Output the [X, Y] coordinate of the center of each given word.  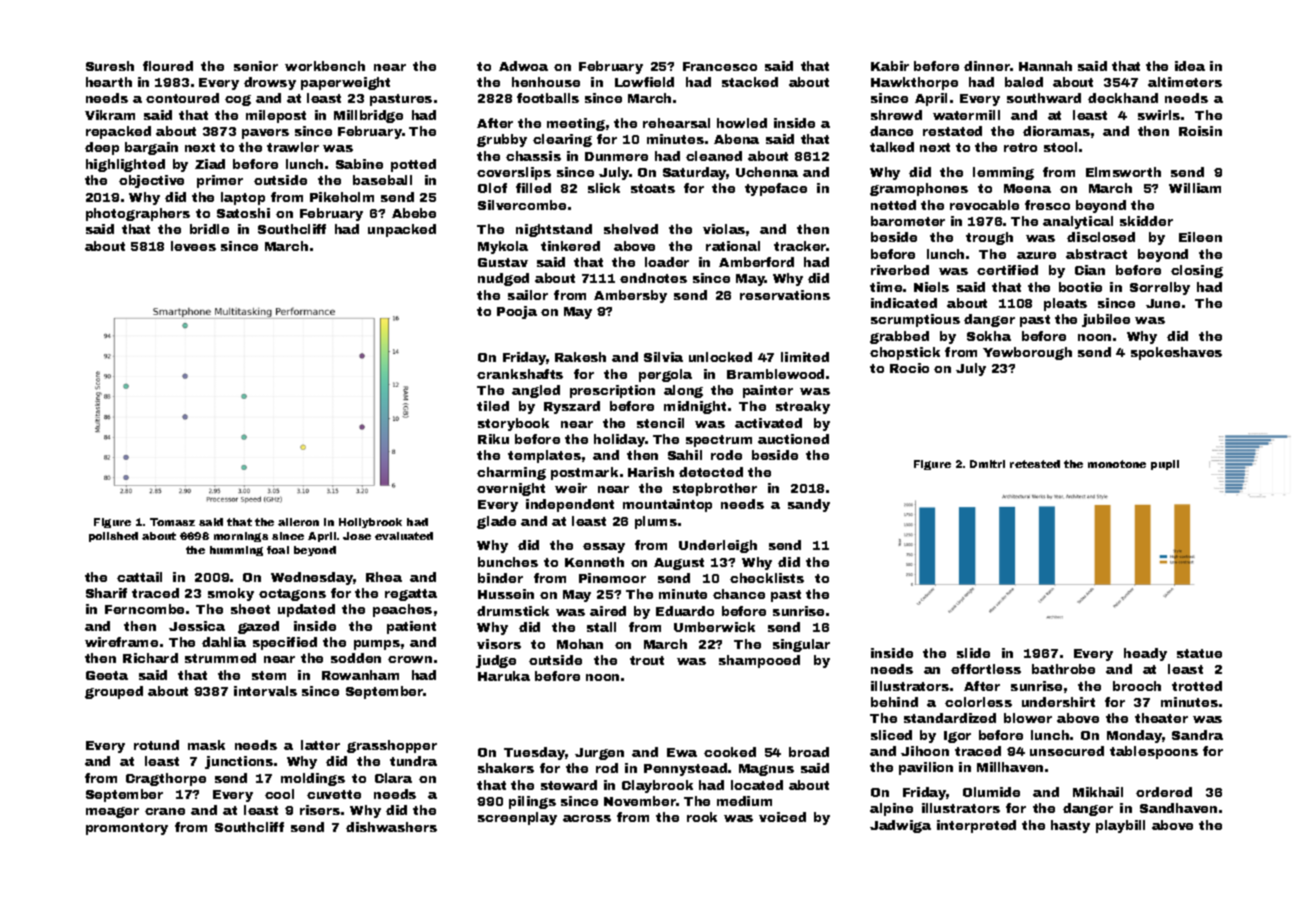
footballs [548, 98]
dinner [987, 66]
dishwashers [391, 827]
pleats [1065, 304]
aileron [298, 522]
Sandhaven [1178, 808]
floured [168, 66]
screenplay [517, 818]
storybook [513, 424]
